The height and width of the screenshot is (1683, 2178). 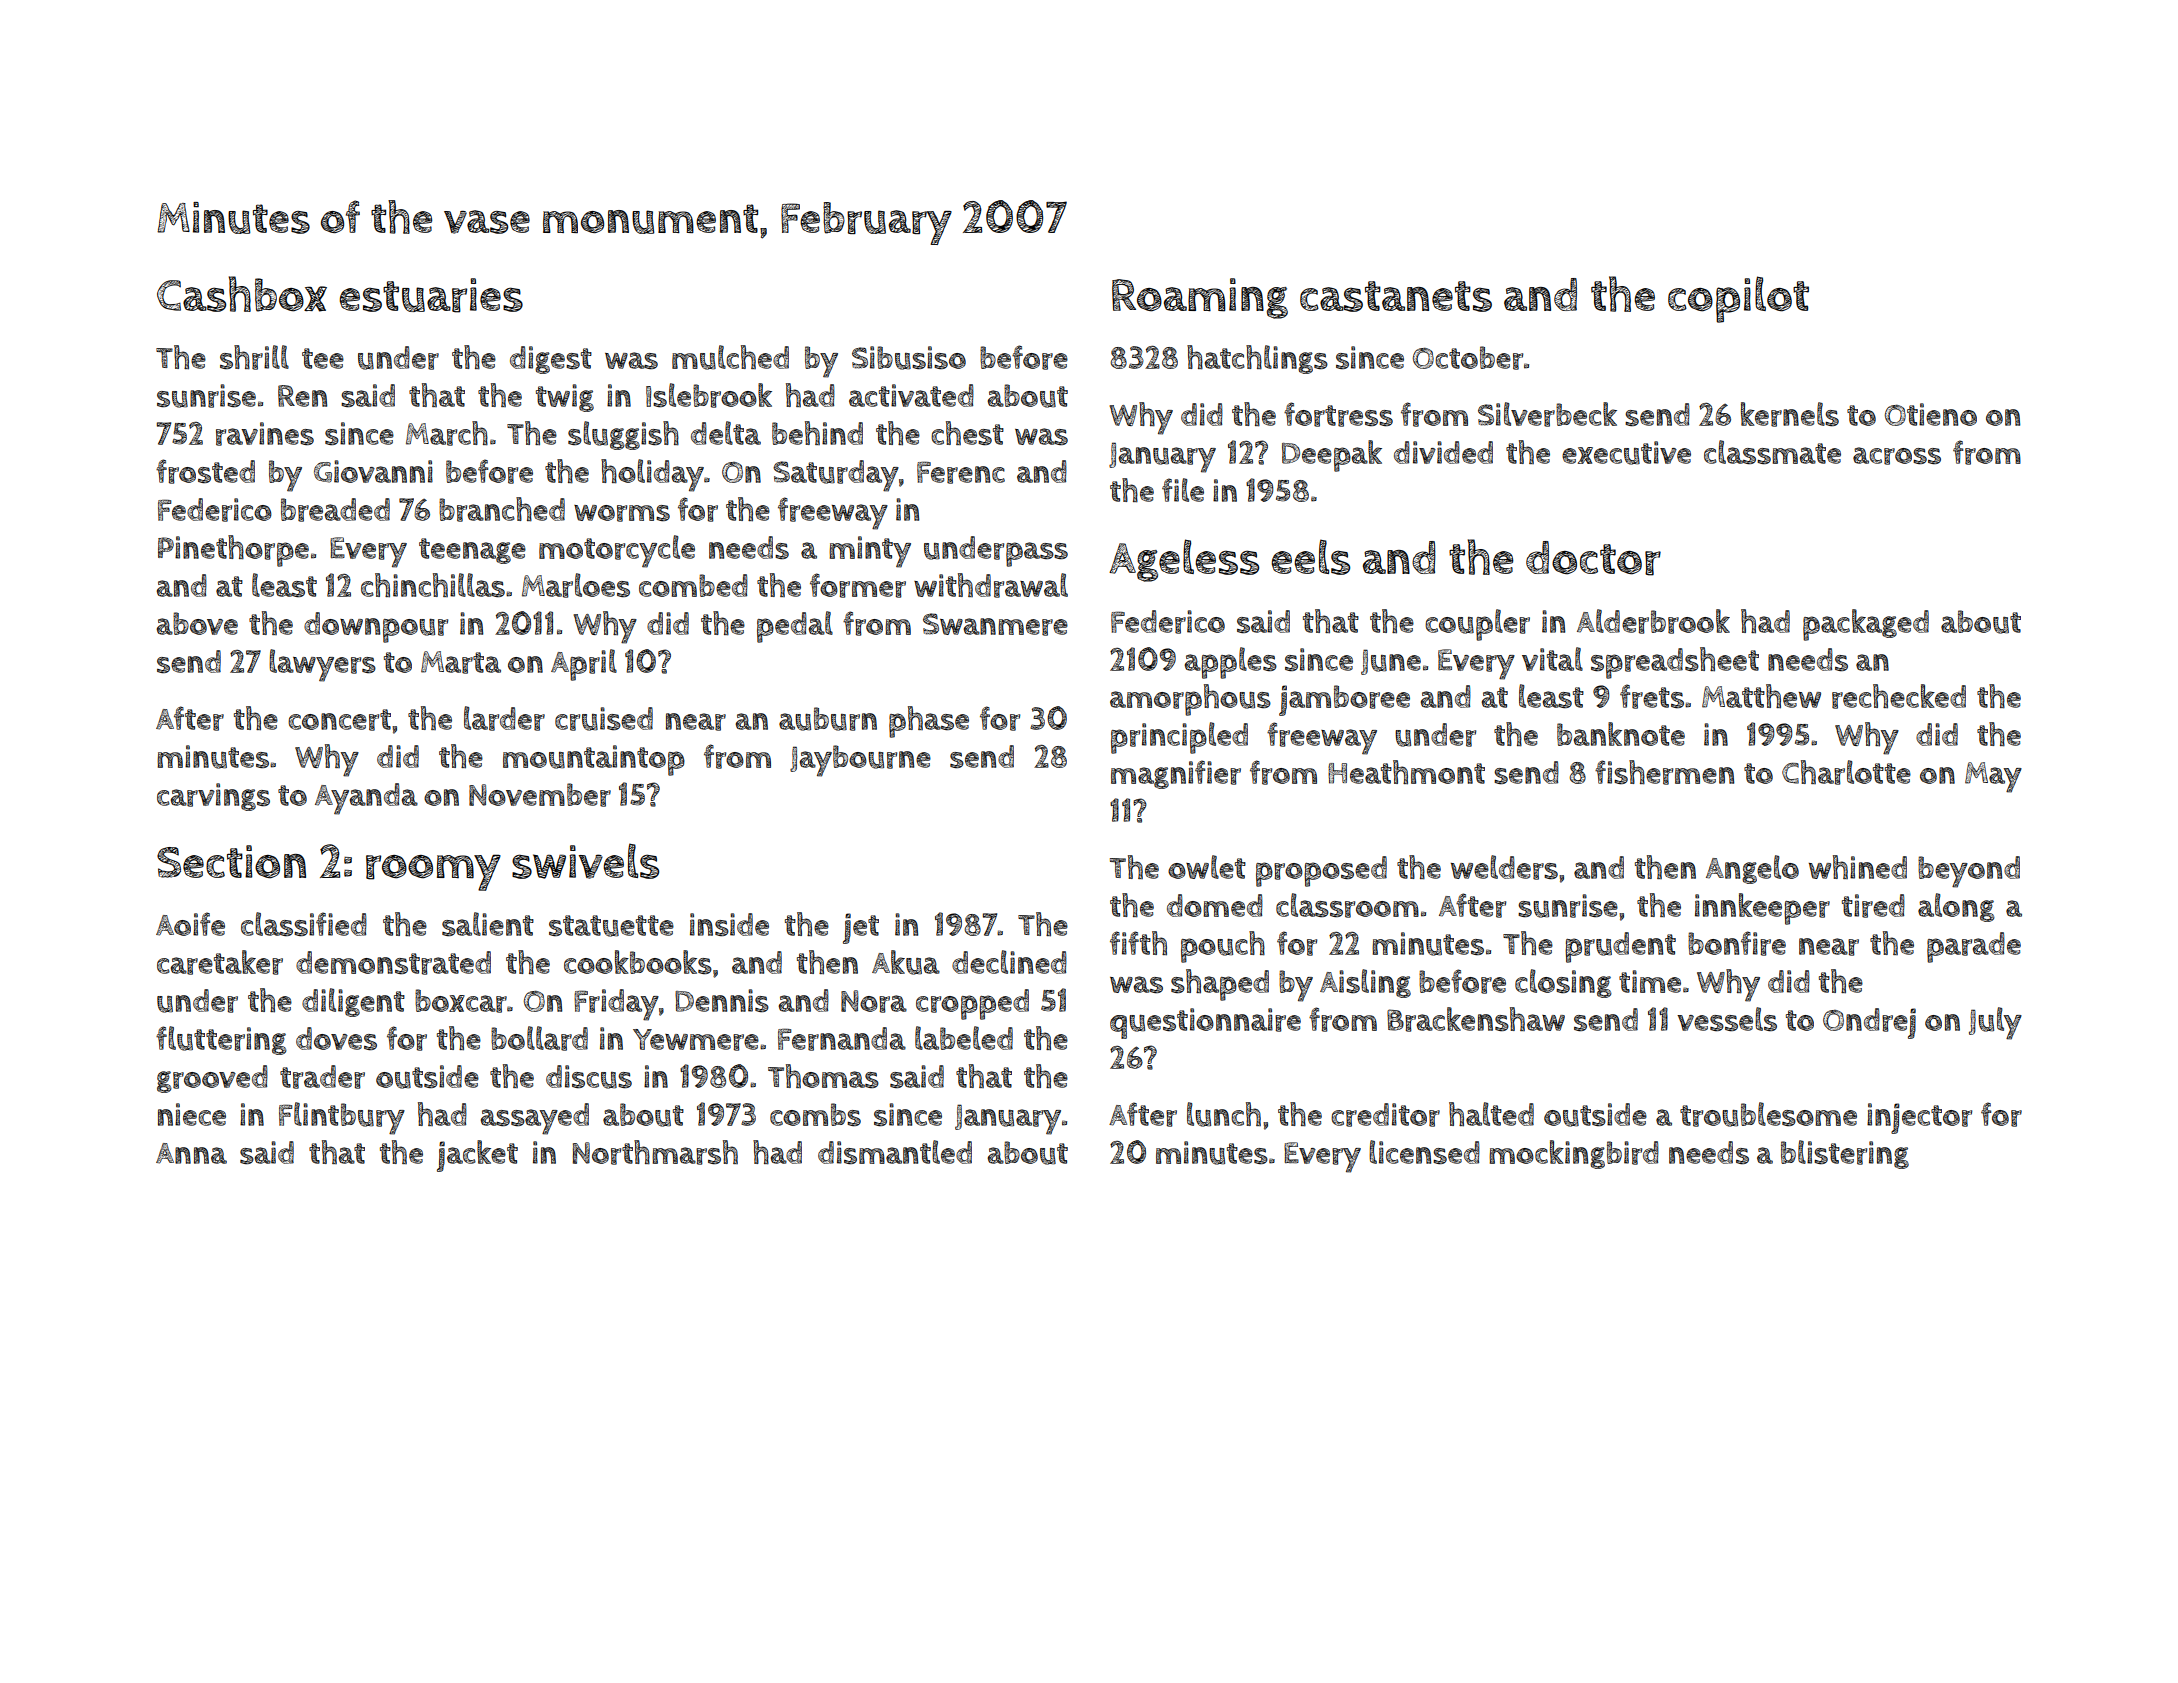 I want to click on Otieno, so click(x=1931, y=414).
